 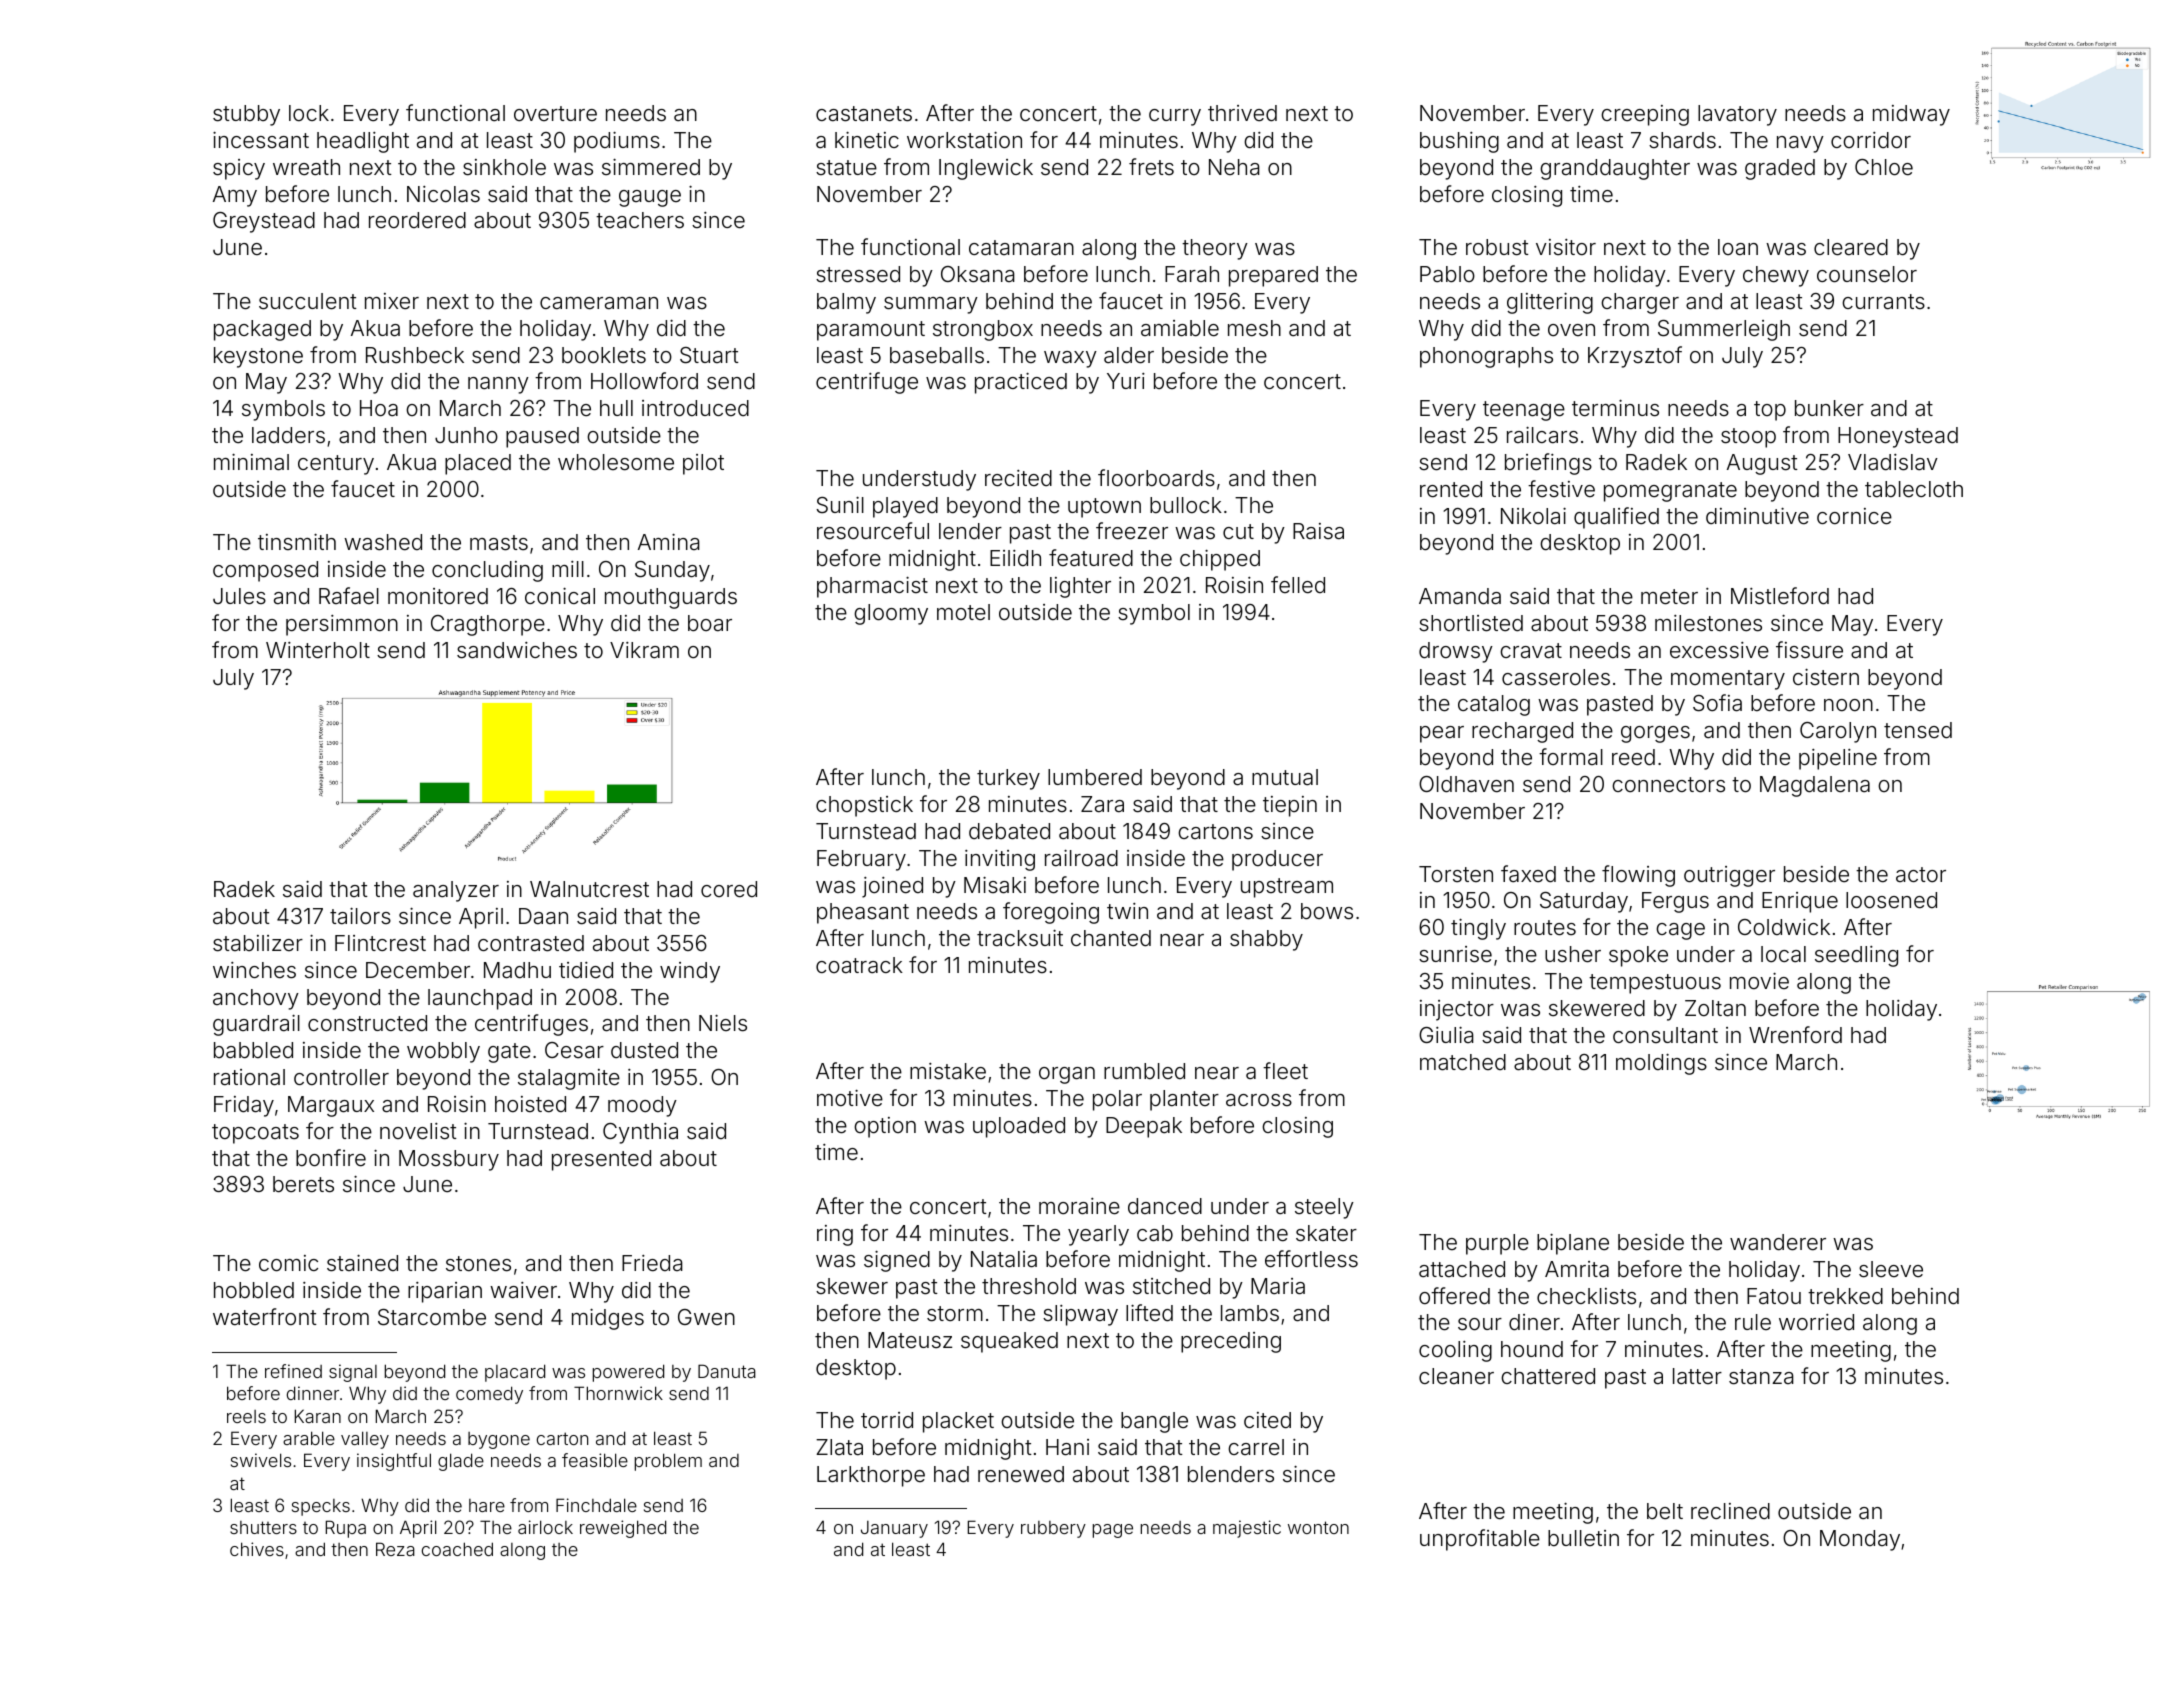 I want to click on wanderer, so click(x=1778, y=1242).
